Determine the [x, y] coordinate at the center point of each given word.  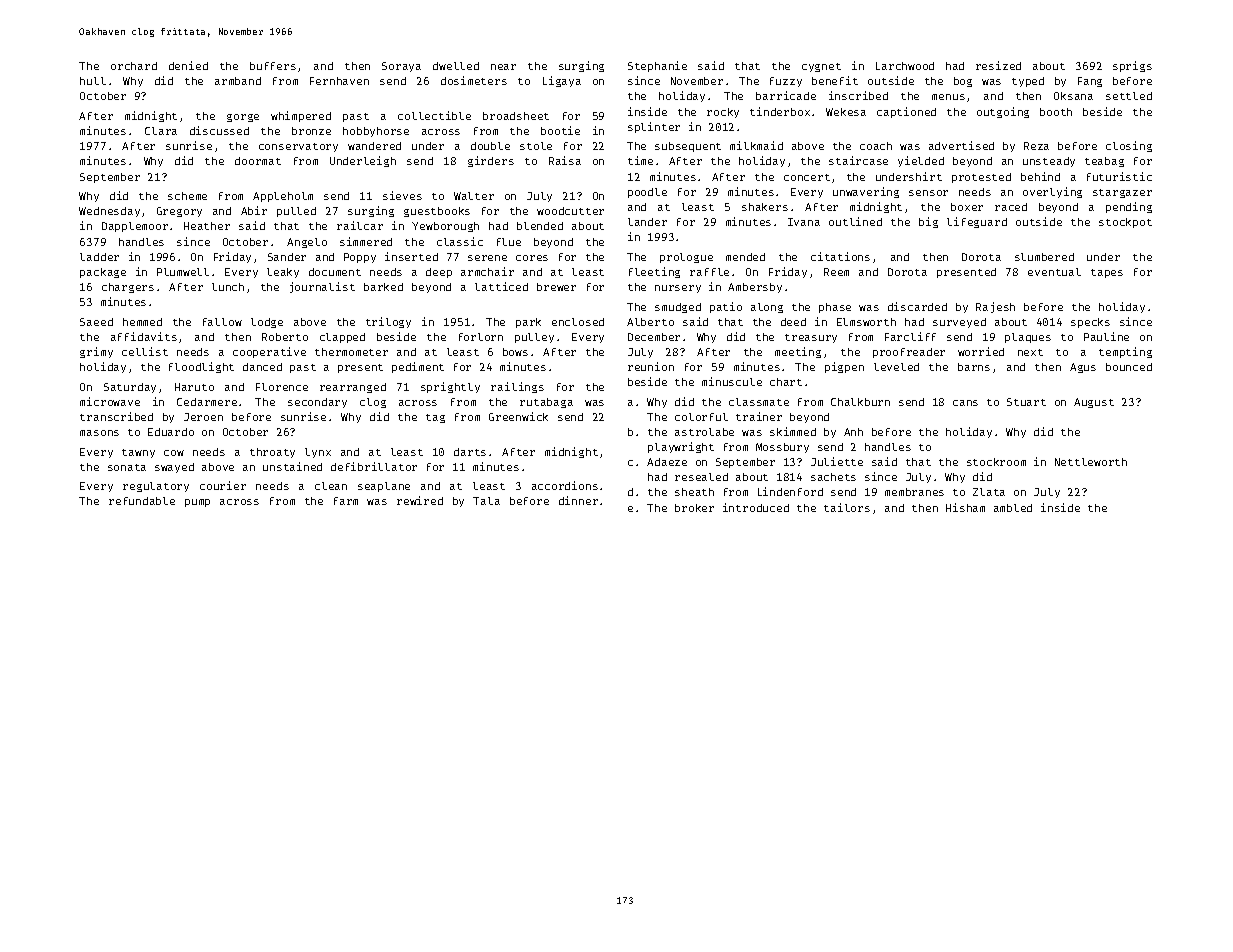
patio [726, 307]
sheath [694, 492]
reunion [651, 366]
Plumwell [183, 272]
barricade [786, 95]
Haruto [194, 387]
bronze [311, 131]
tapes [1107, 273]
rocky [723, 113]
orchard [134, 66]
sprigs [1132, 66]
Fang [1090, 82]
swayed [174, 468]
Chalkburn [860, 402]
